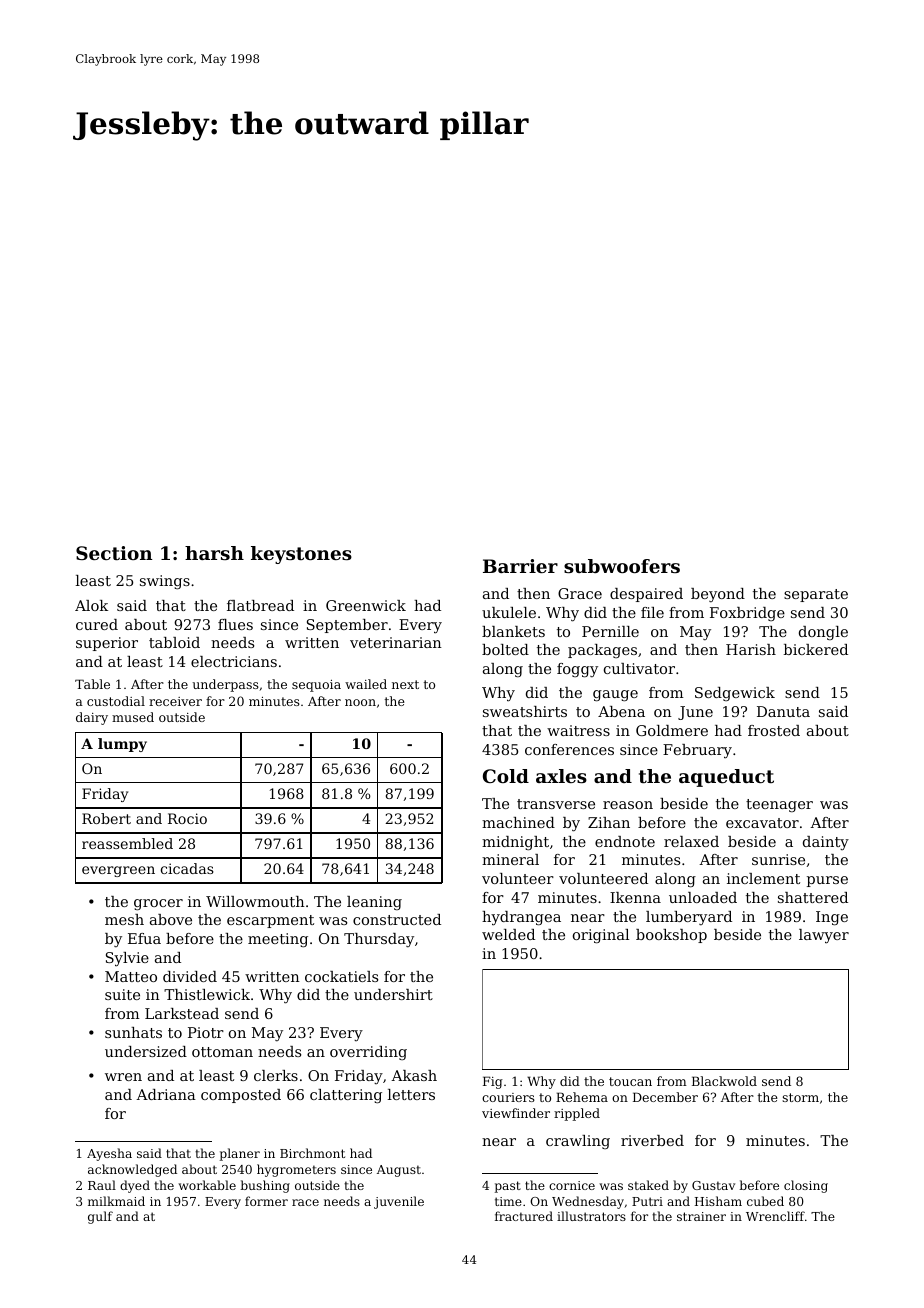 The width and height of the page is (924, 1308). What do you see at coordinates (124, 919) in the page?
I see `mesh` at bounding box center [124, 919].
